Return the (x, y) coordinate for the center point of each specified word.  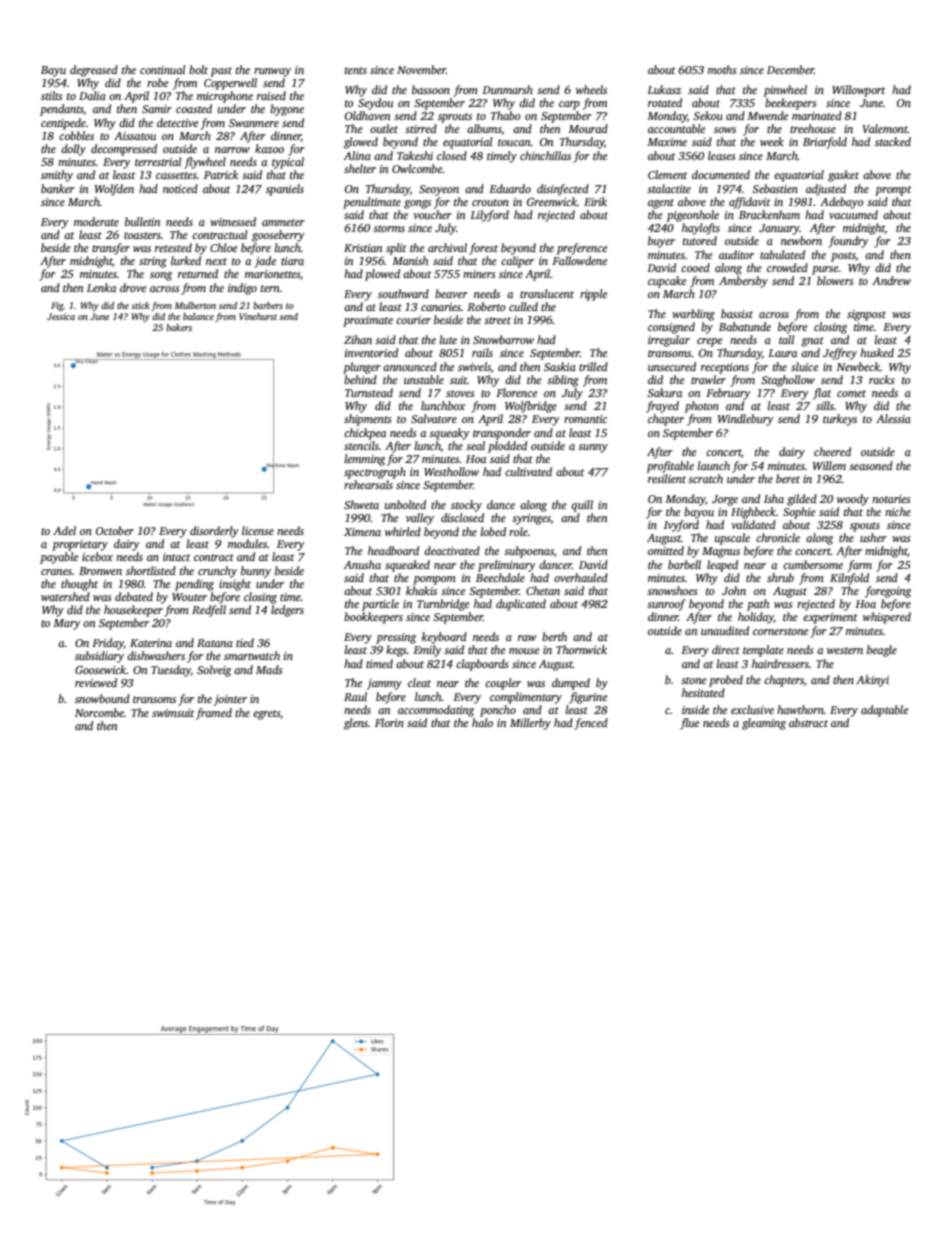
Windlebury (746, 420)
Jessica (61, 316)
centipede (63, 124)
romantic (585, 419)
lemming (364, 460)
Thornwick (581, 649)
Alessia (893, 418)
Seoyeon (439, 190)
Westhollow (451, 471)
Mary (67, 624)
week (772, 141)
